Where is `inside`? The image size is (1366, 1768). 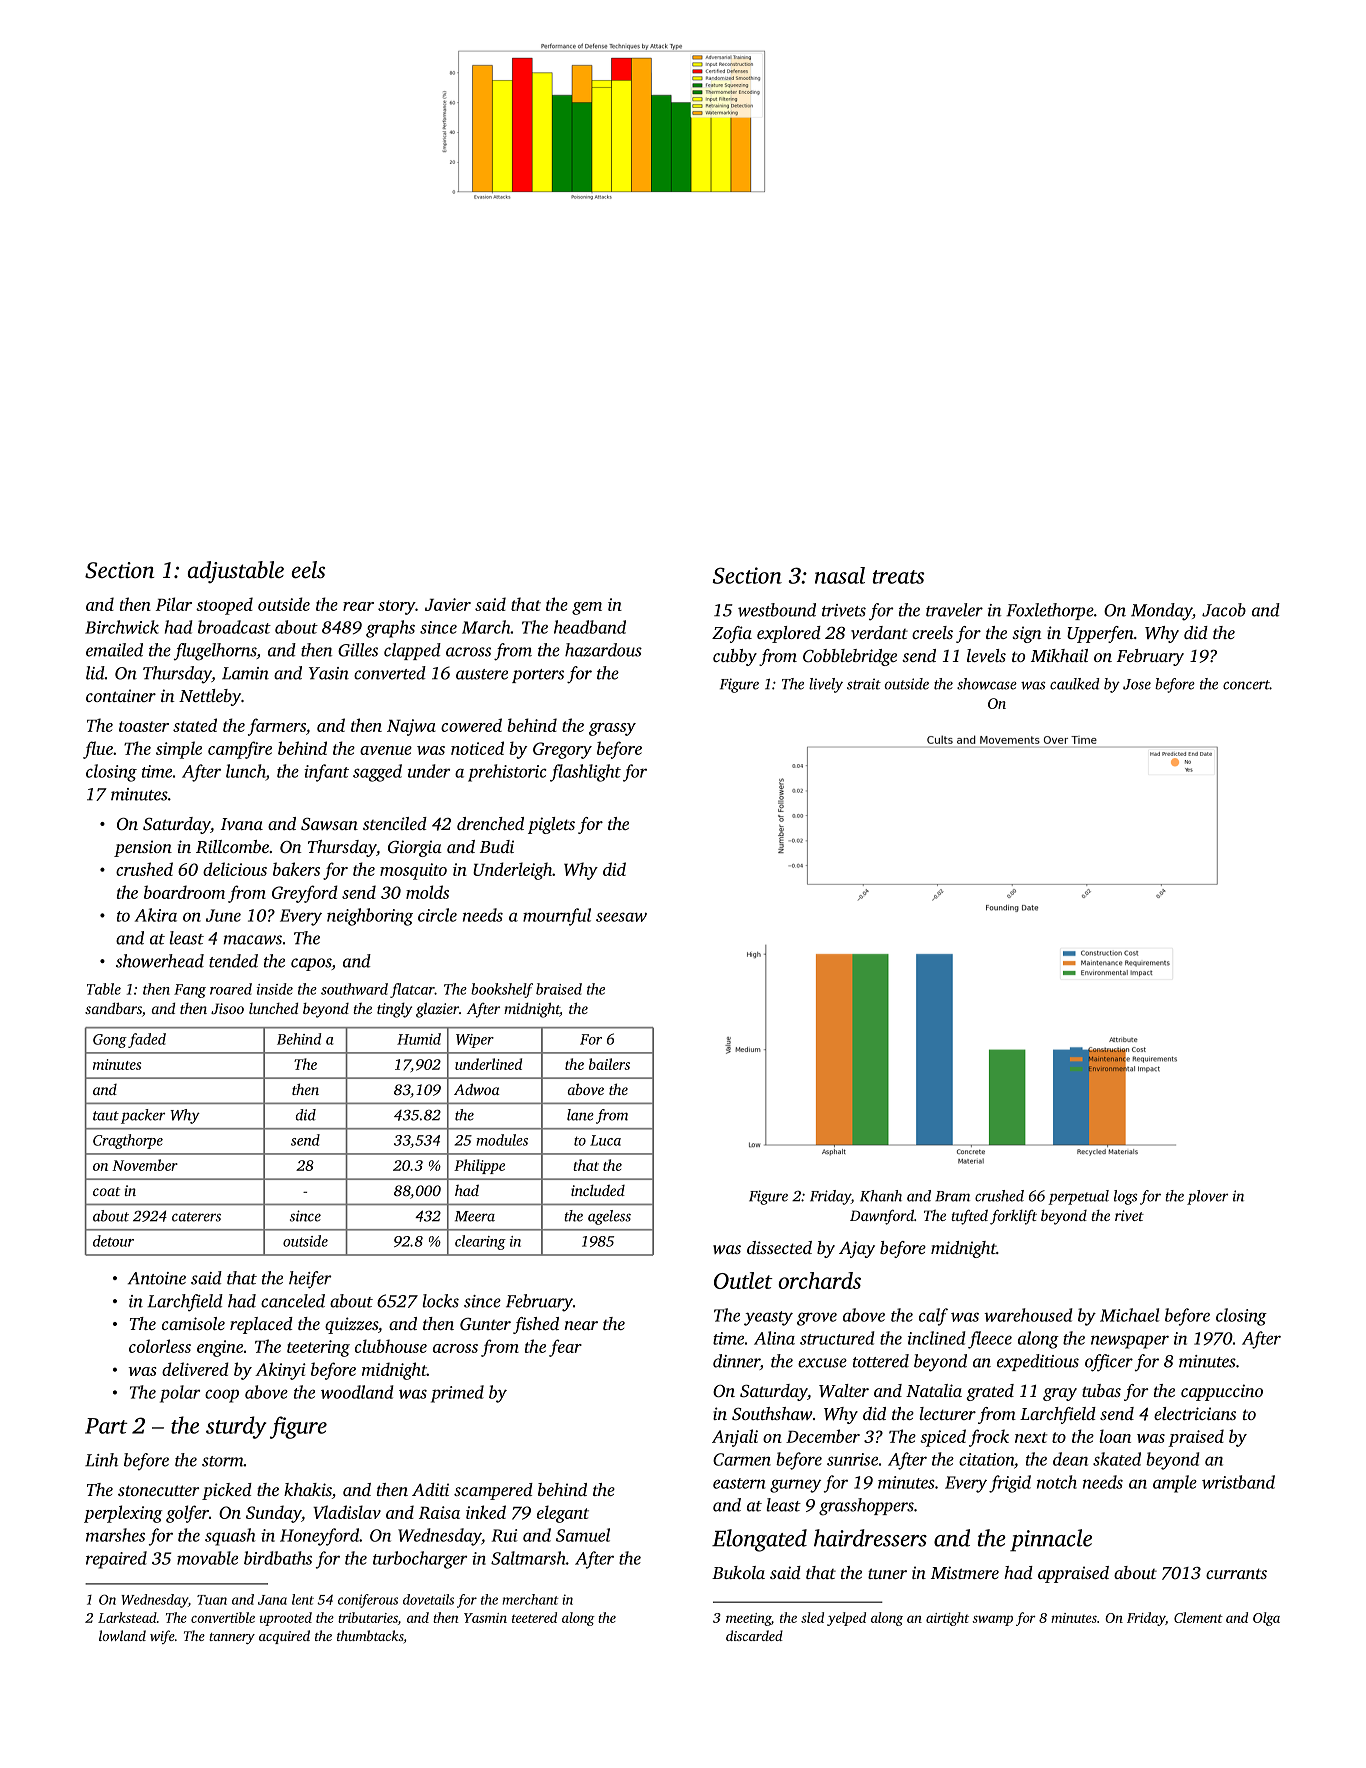 inside is located at coordinates (275, 989).
